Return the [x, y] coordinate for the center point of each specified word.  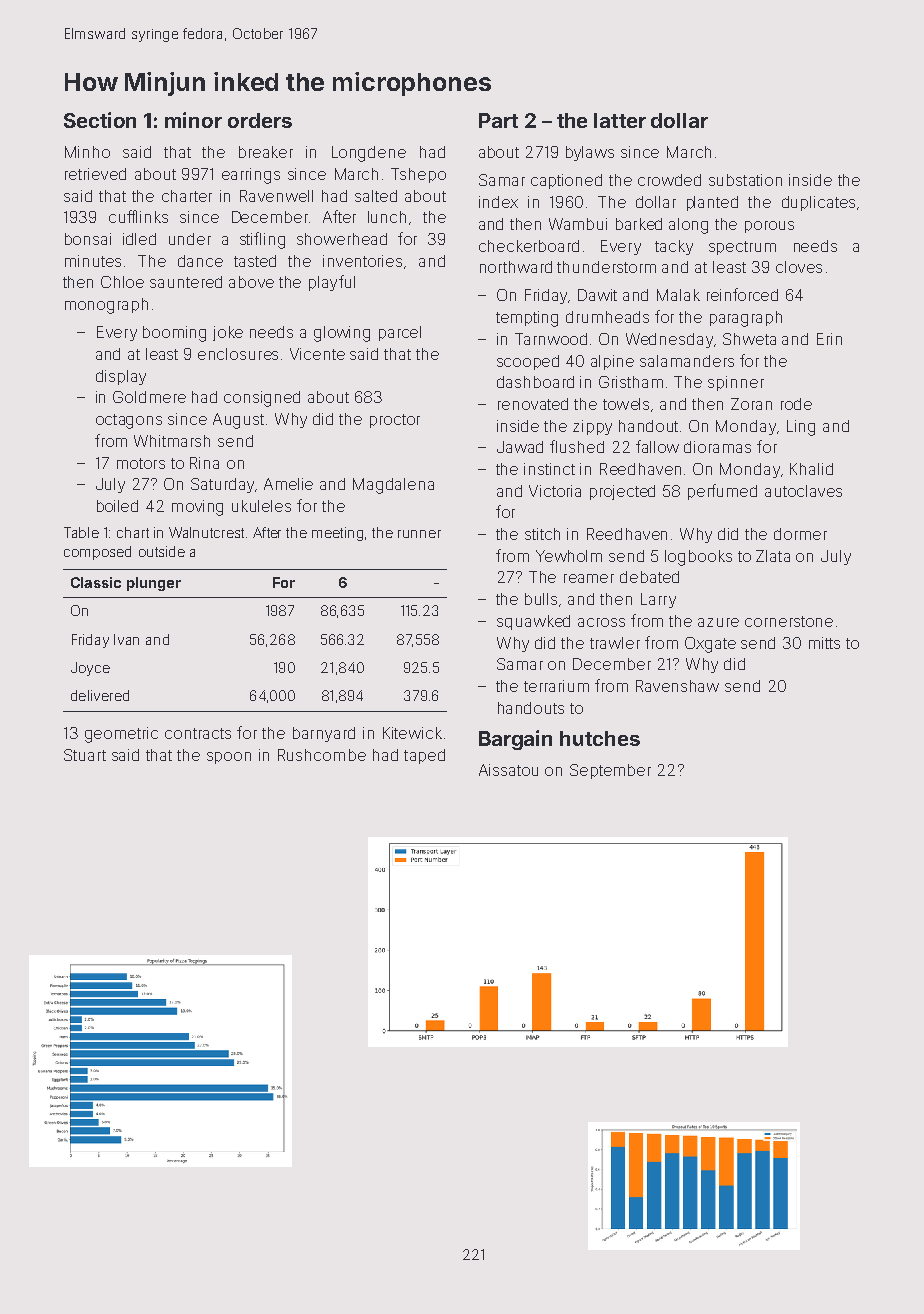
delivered [100, 695]
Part [498, 120]
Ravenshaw [677, 686]
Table [81, 532]
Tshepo [418, 175]
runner [419, 534]
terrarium [556, 686]
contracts [198, 733]
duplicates [818, 203]
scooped [528, 362]
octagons [129, 421]
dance [200, 261]
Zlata [773, 556]
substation [745, 180]
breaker [266, 152]
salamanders [687, 361]
